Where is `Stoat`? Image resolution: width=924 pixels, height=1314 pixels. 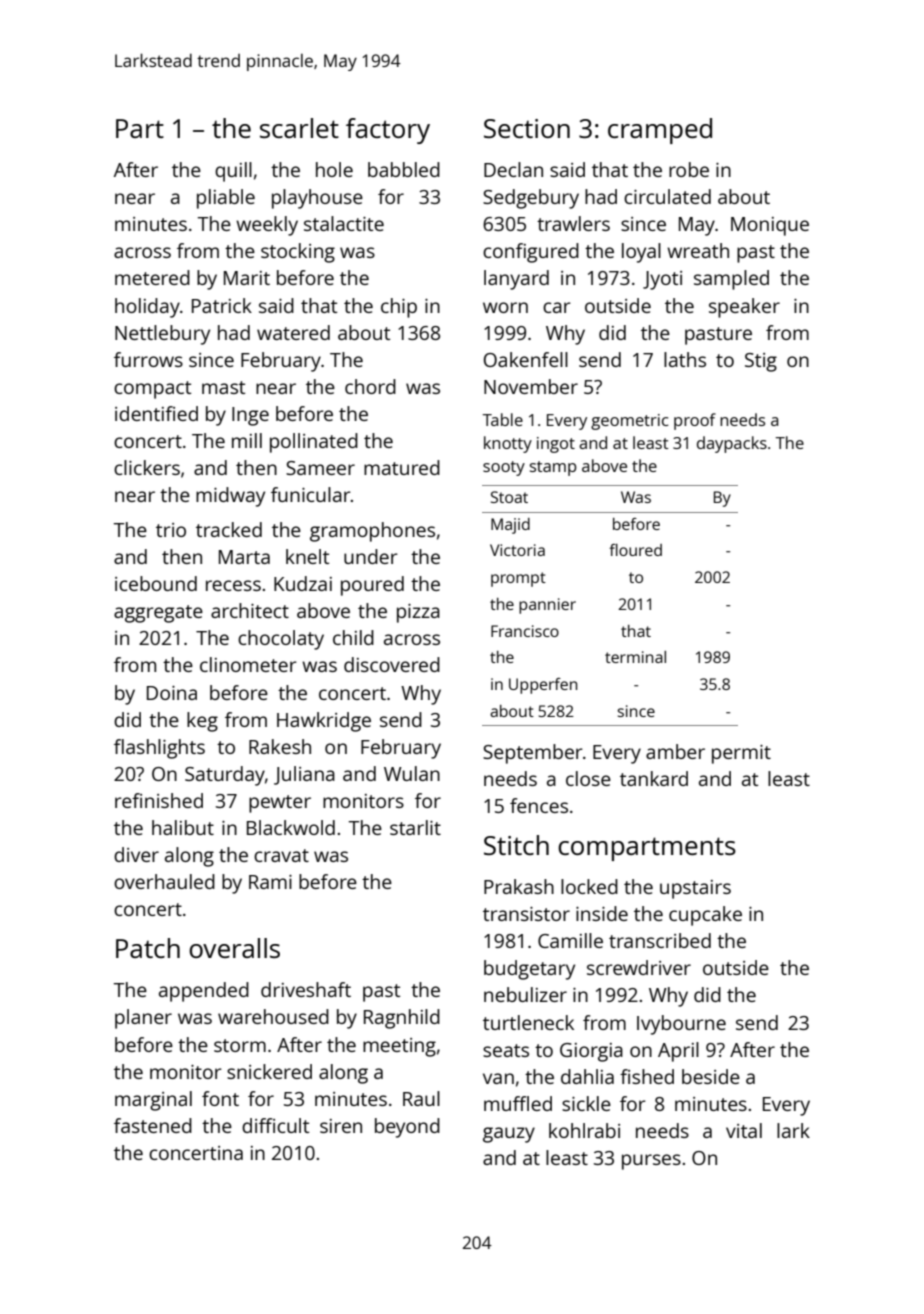
Stoat is located at coordinates (509, 497).
